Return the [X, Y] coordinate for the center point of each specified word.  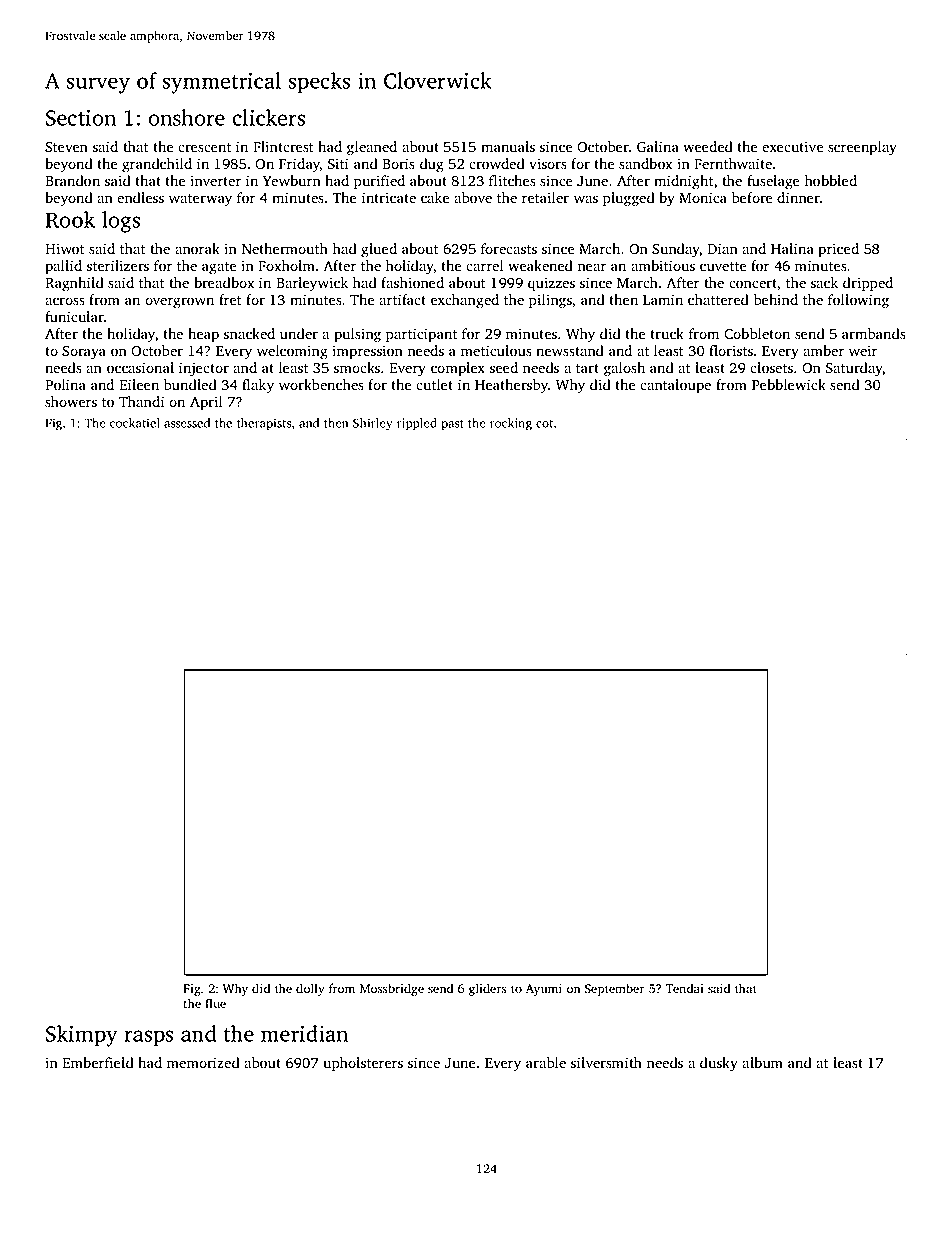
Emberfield [97, 1062]
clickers [268, 117]
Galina [658, 147]
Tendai [684, 988]
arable [546, 1062]
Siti [338, 164]
